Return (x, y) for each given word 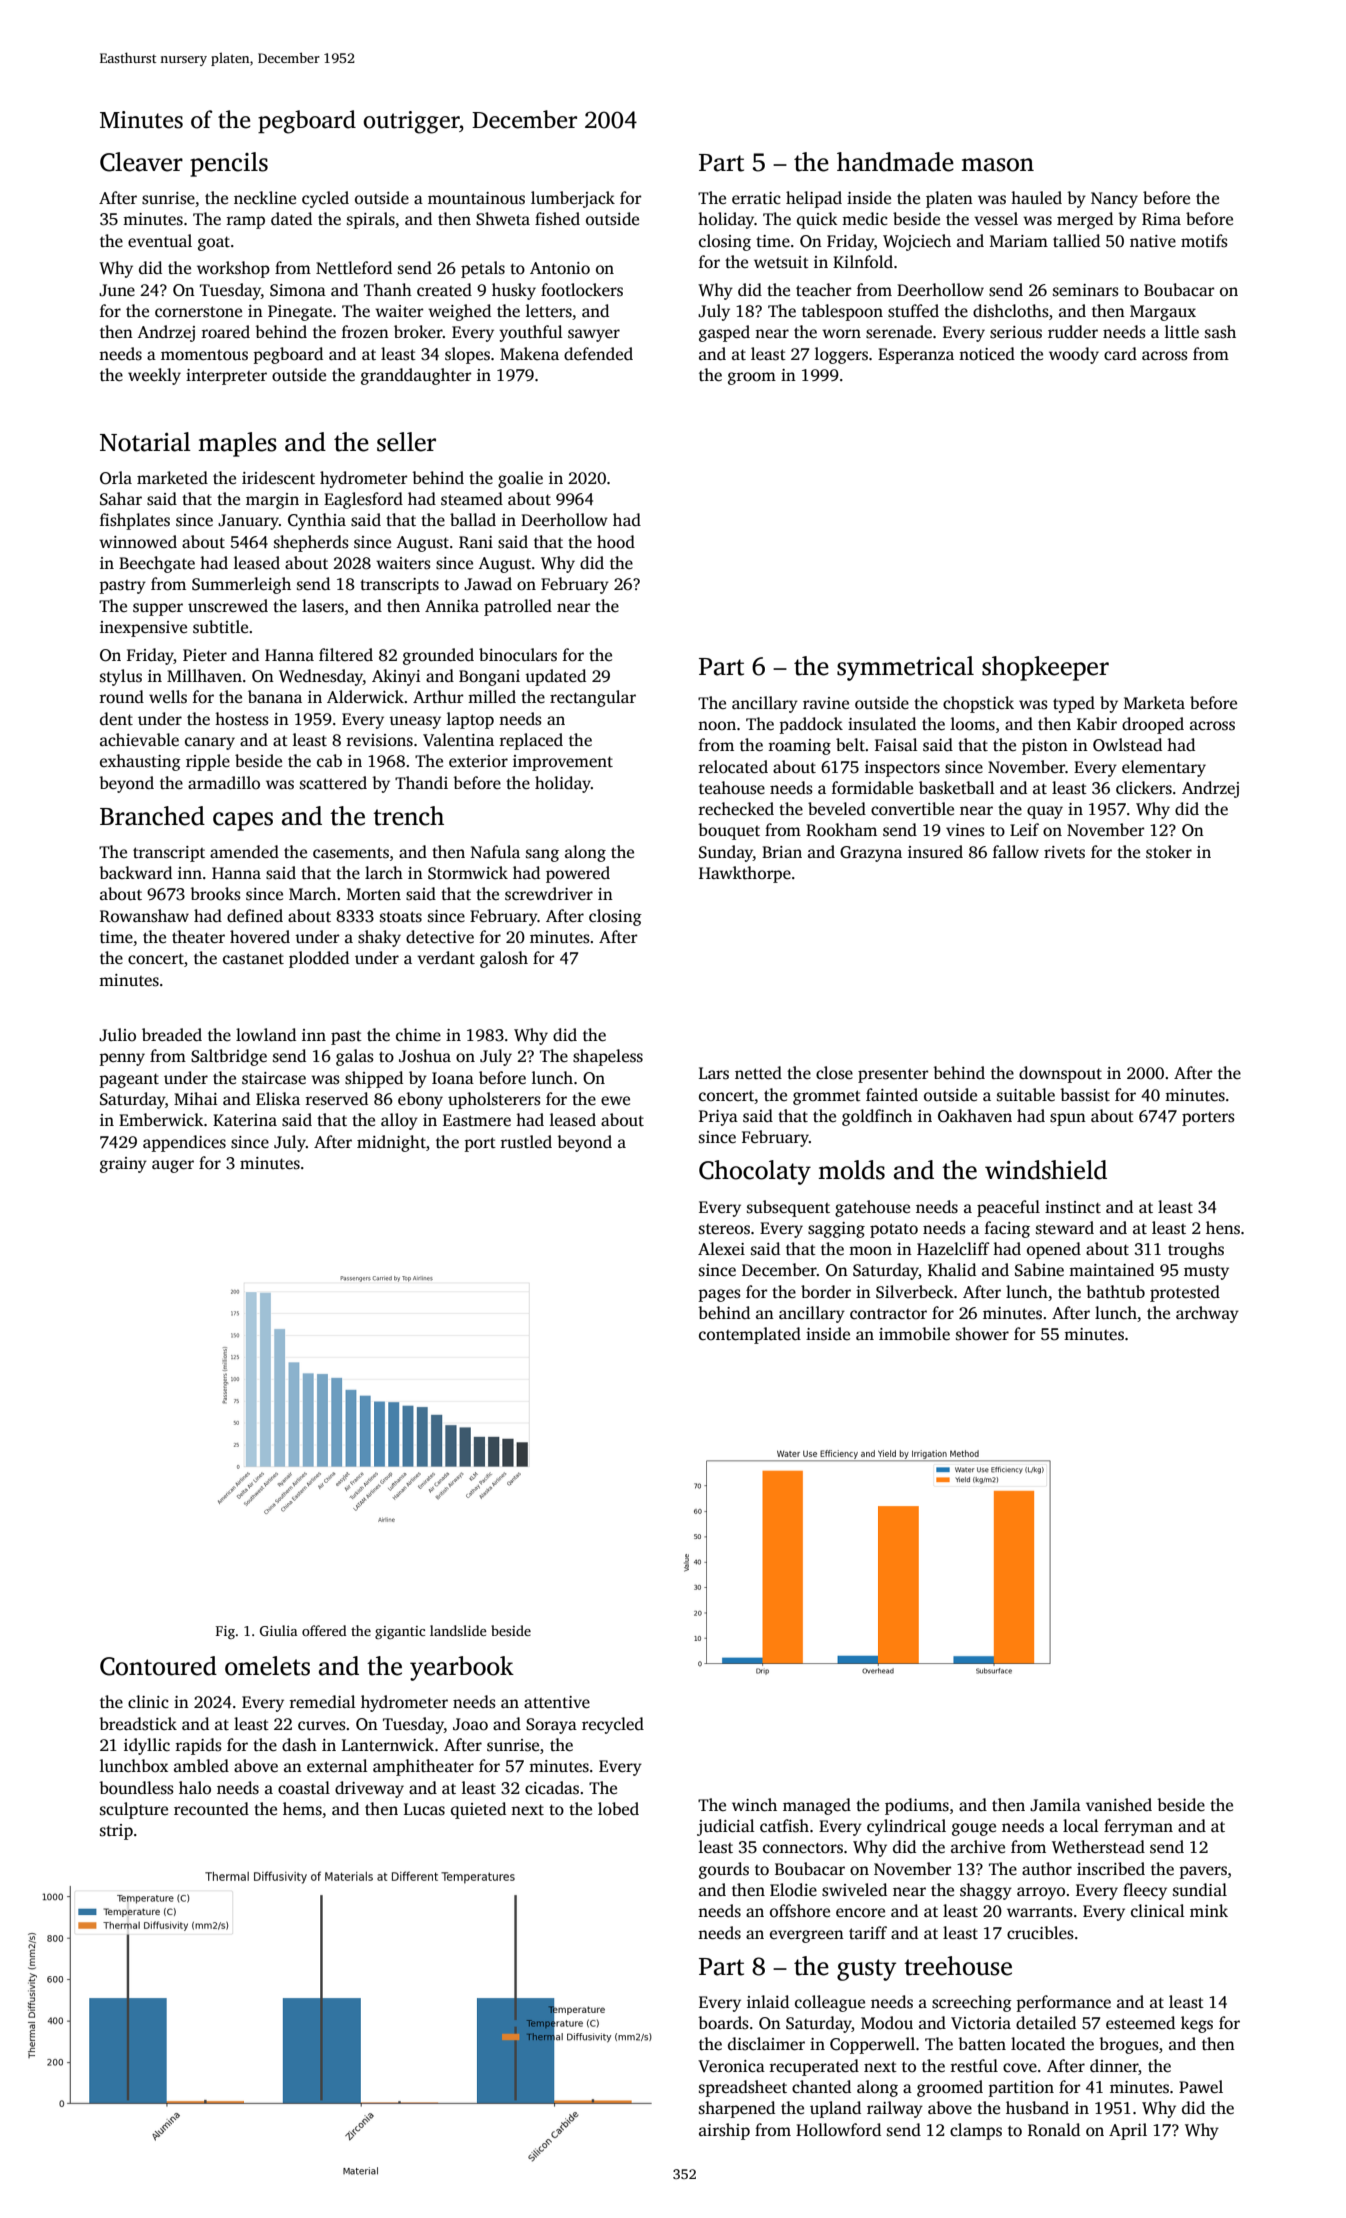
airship (724, 2131)
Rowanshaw (144, 916)
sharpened (737, 2109)
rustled (526, 1142)
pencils (229, 164)
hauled (1036, 198)
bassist (1085, 1095)
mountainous (476, 198)
